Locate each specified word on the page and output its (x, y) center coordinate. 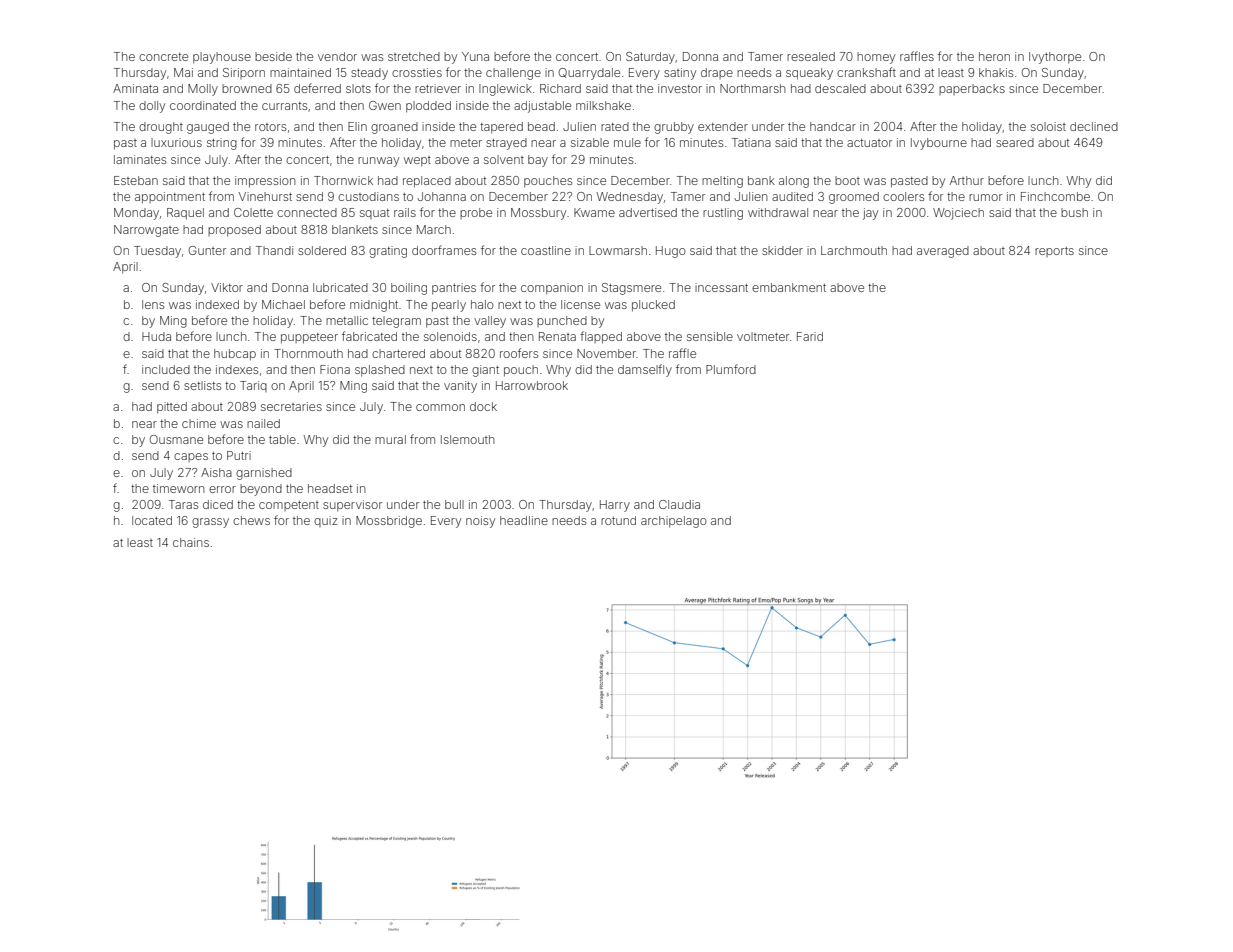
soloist (1048, 126)
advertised (648, 212)
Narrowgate (146, 231)
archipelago (674, 522)
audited (792, 196)
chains (191, 542)
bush (1074, 212)
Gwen (385, 105)
